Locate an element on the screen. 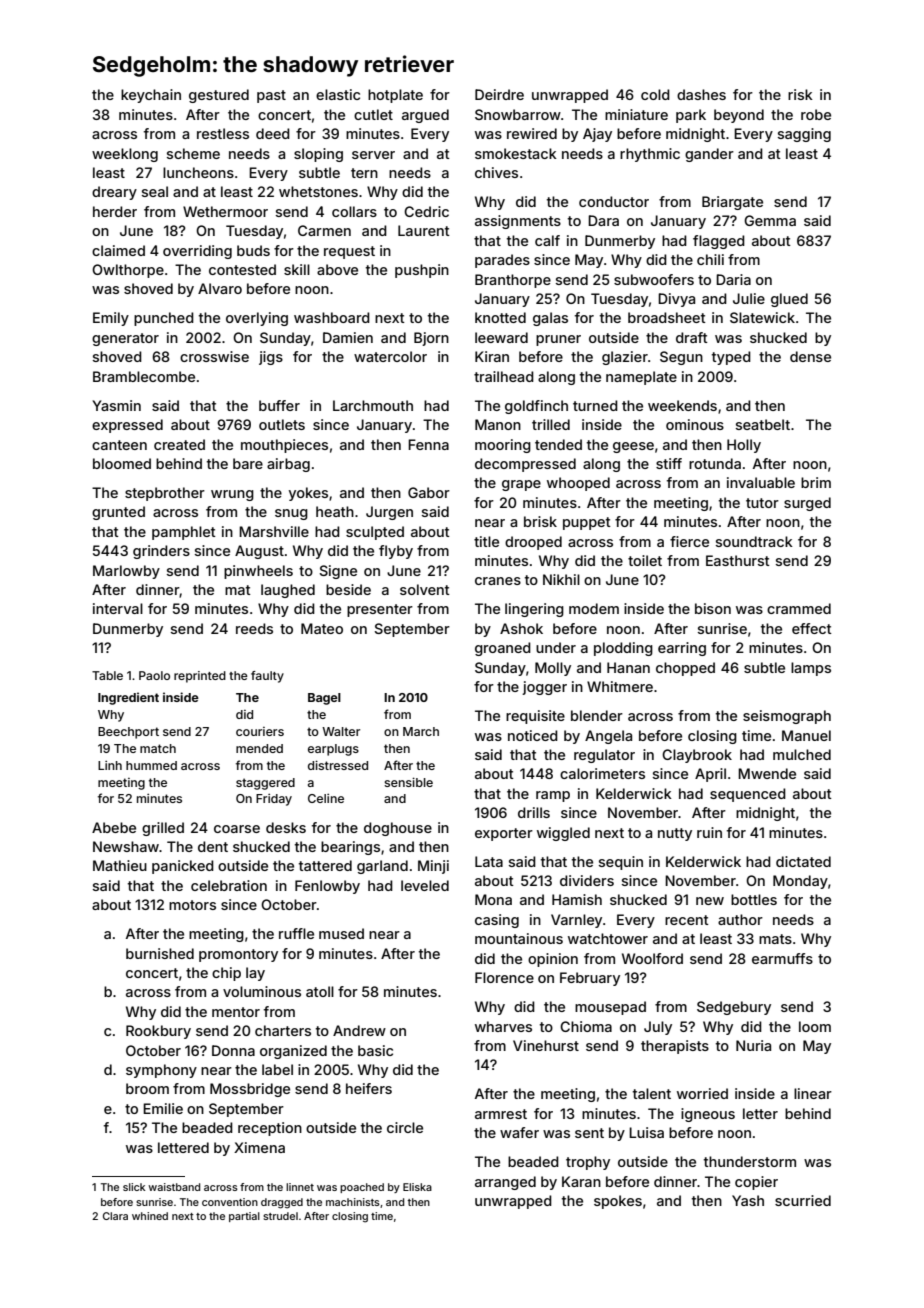 This screenshot has width=924, height=1308. crammed is located at coordinates (799, 608).
